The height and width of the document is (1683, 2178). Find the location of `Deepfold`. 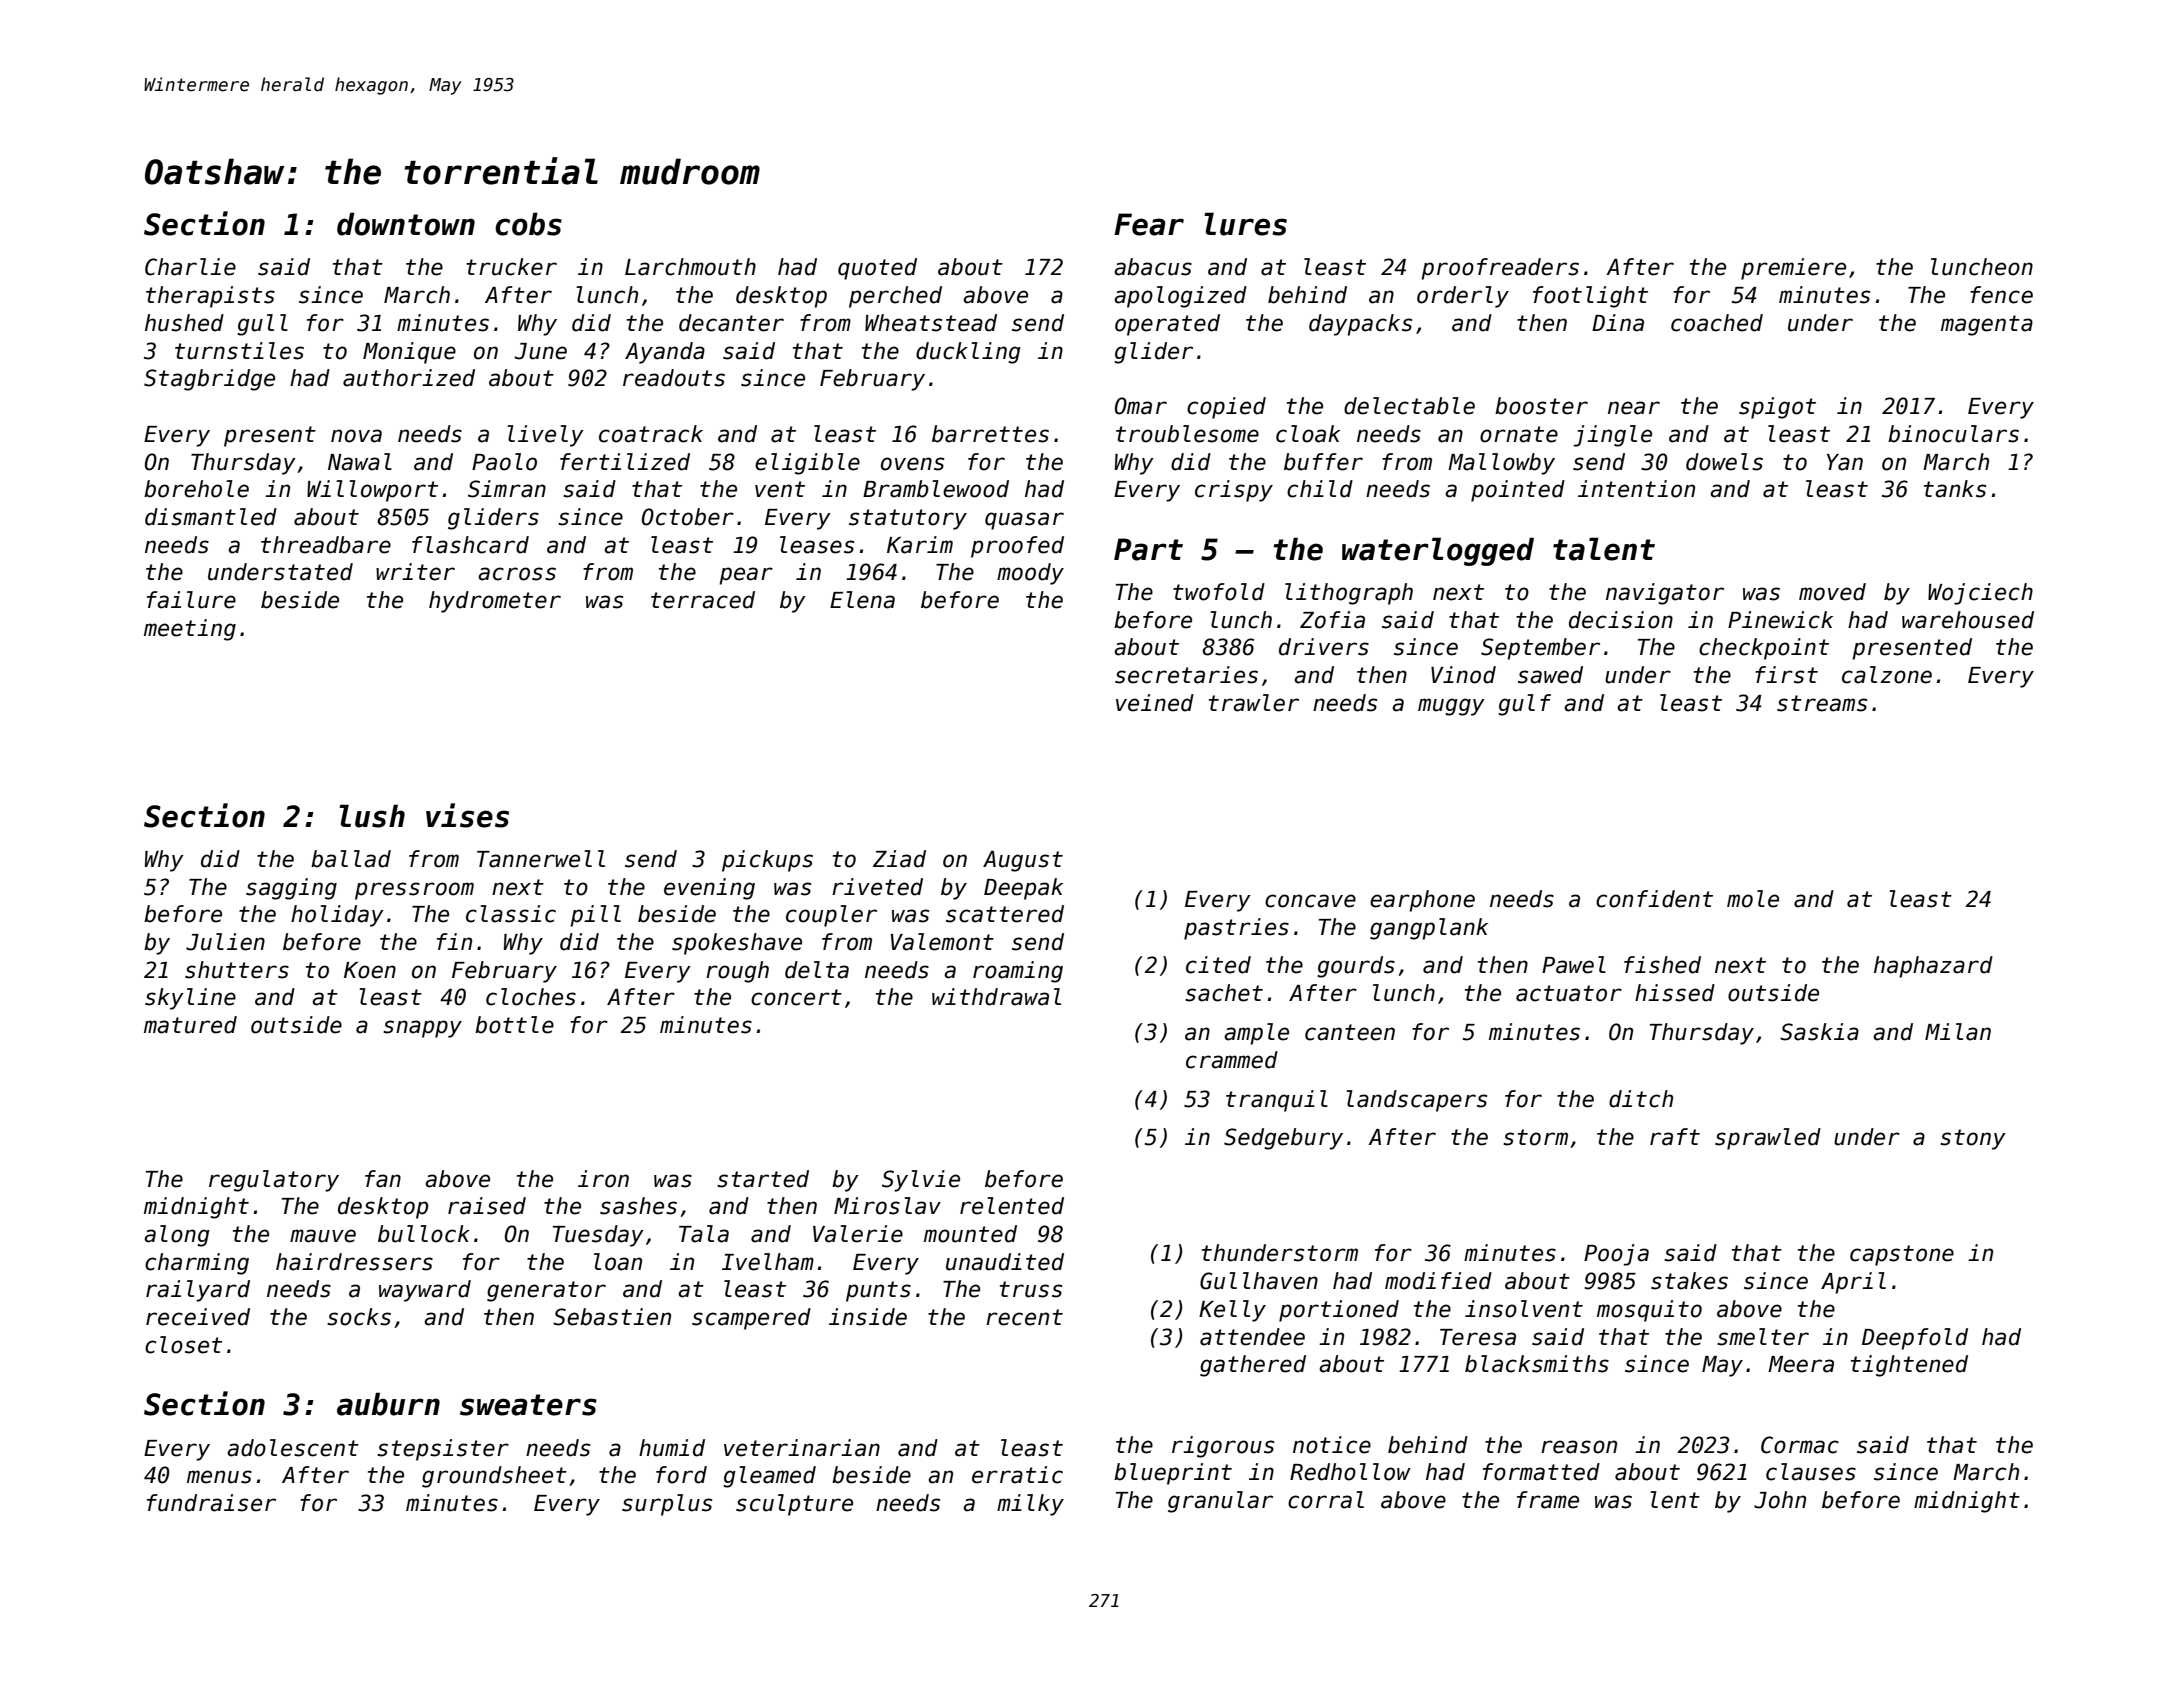

Deepfold is located at coordinates (1915, 1339).
